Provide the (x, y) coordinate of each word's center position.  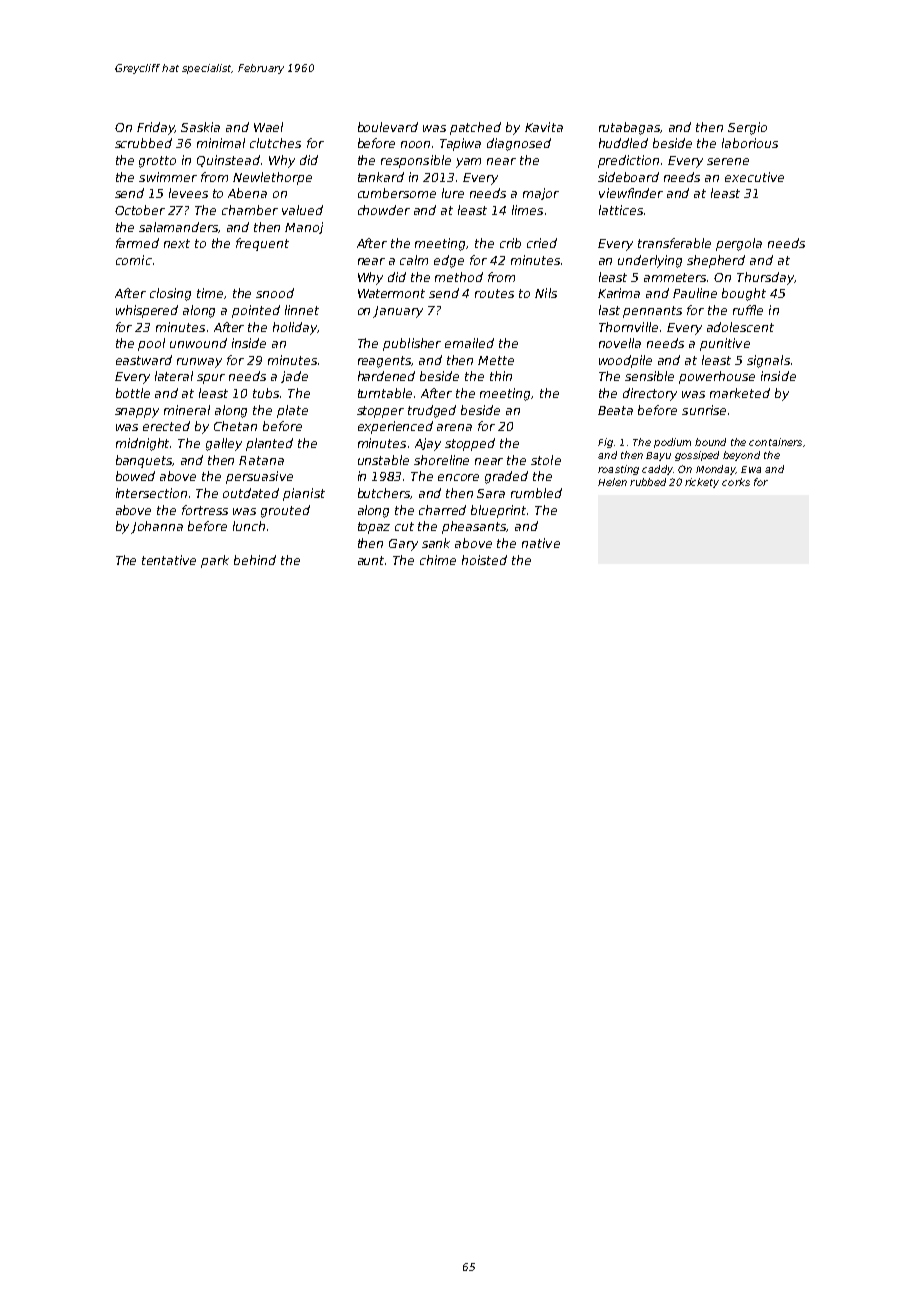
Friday (156, 128)
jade (294, 377)
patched (475, 128)
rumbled (536, 493)
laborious (750, 143)
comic (134, 260)
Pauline (695, 293)
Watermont (391, 293)
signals (768, 361)
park (215, 561)
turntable (385, 393)
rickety (702, 483)
